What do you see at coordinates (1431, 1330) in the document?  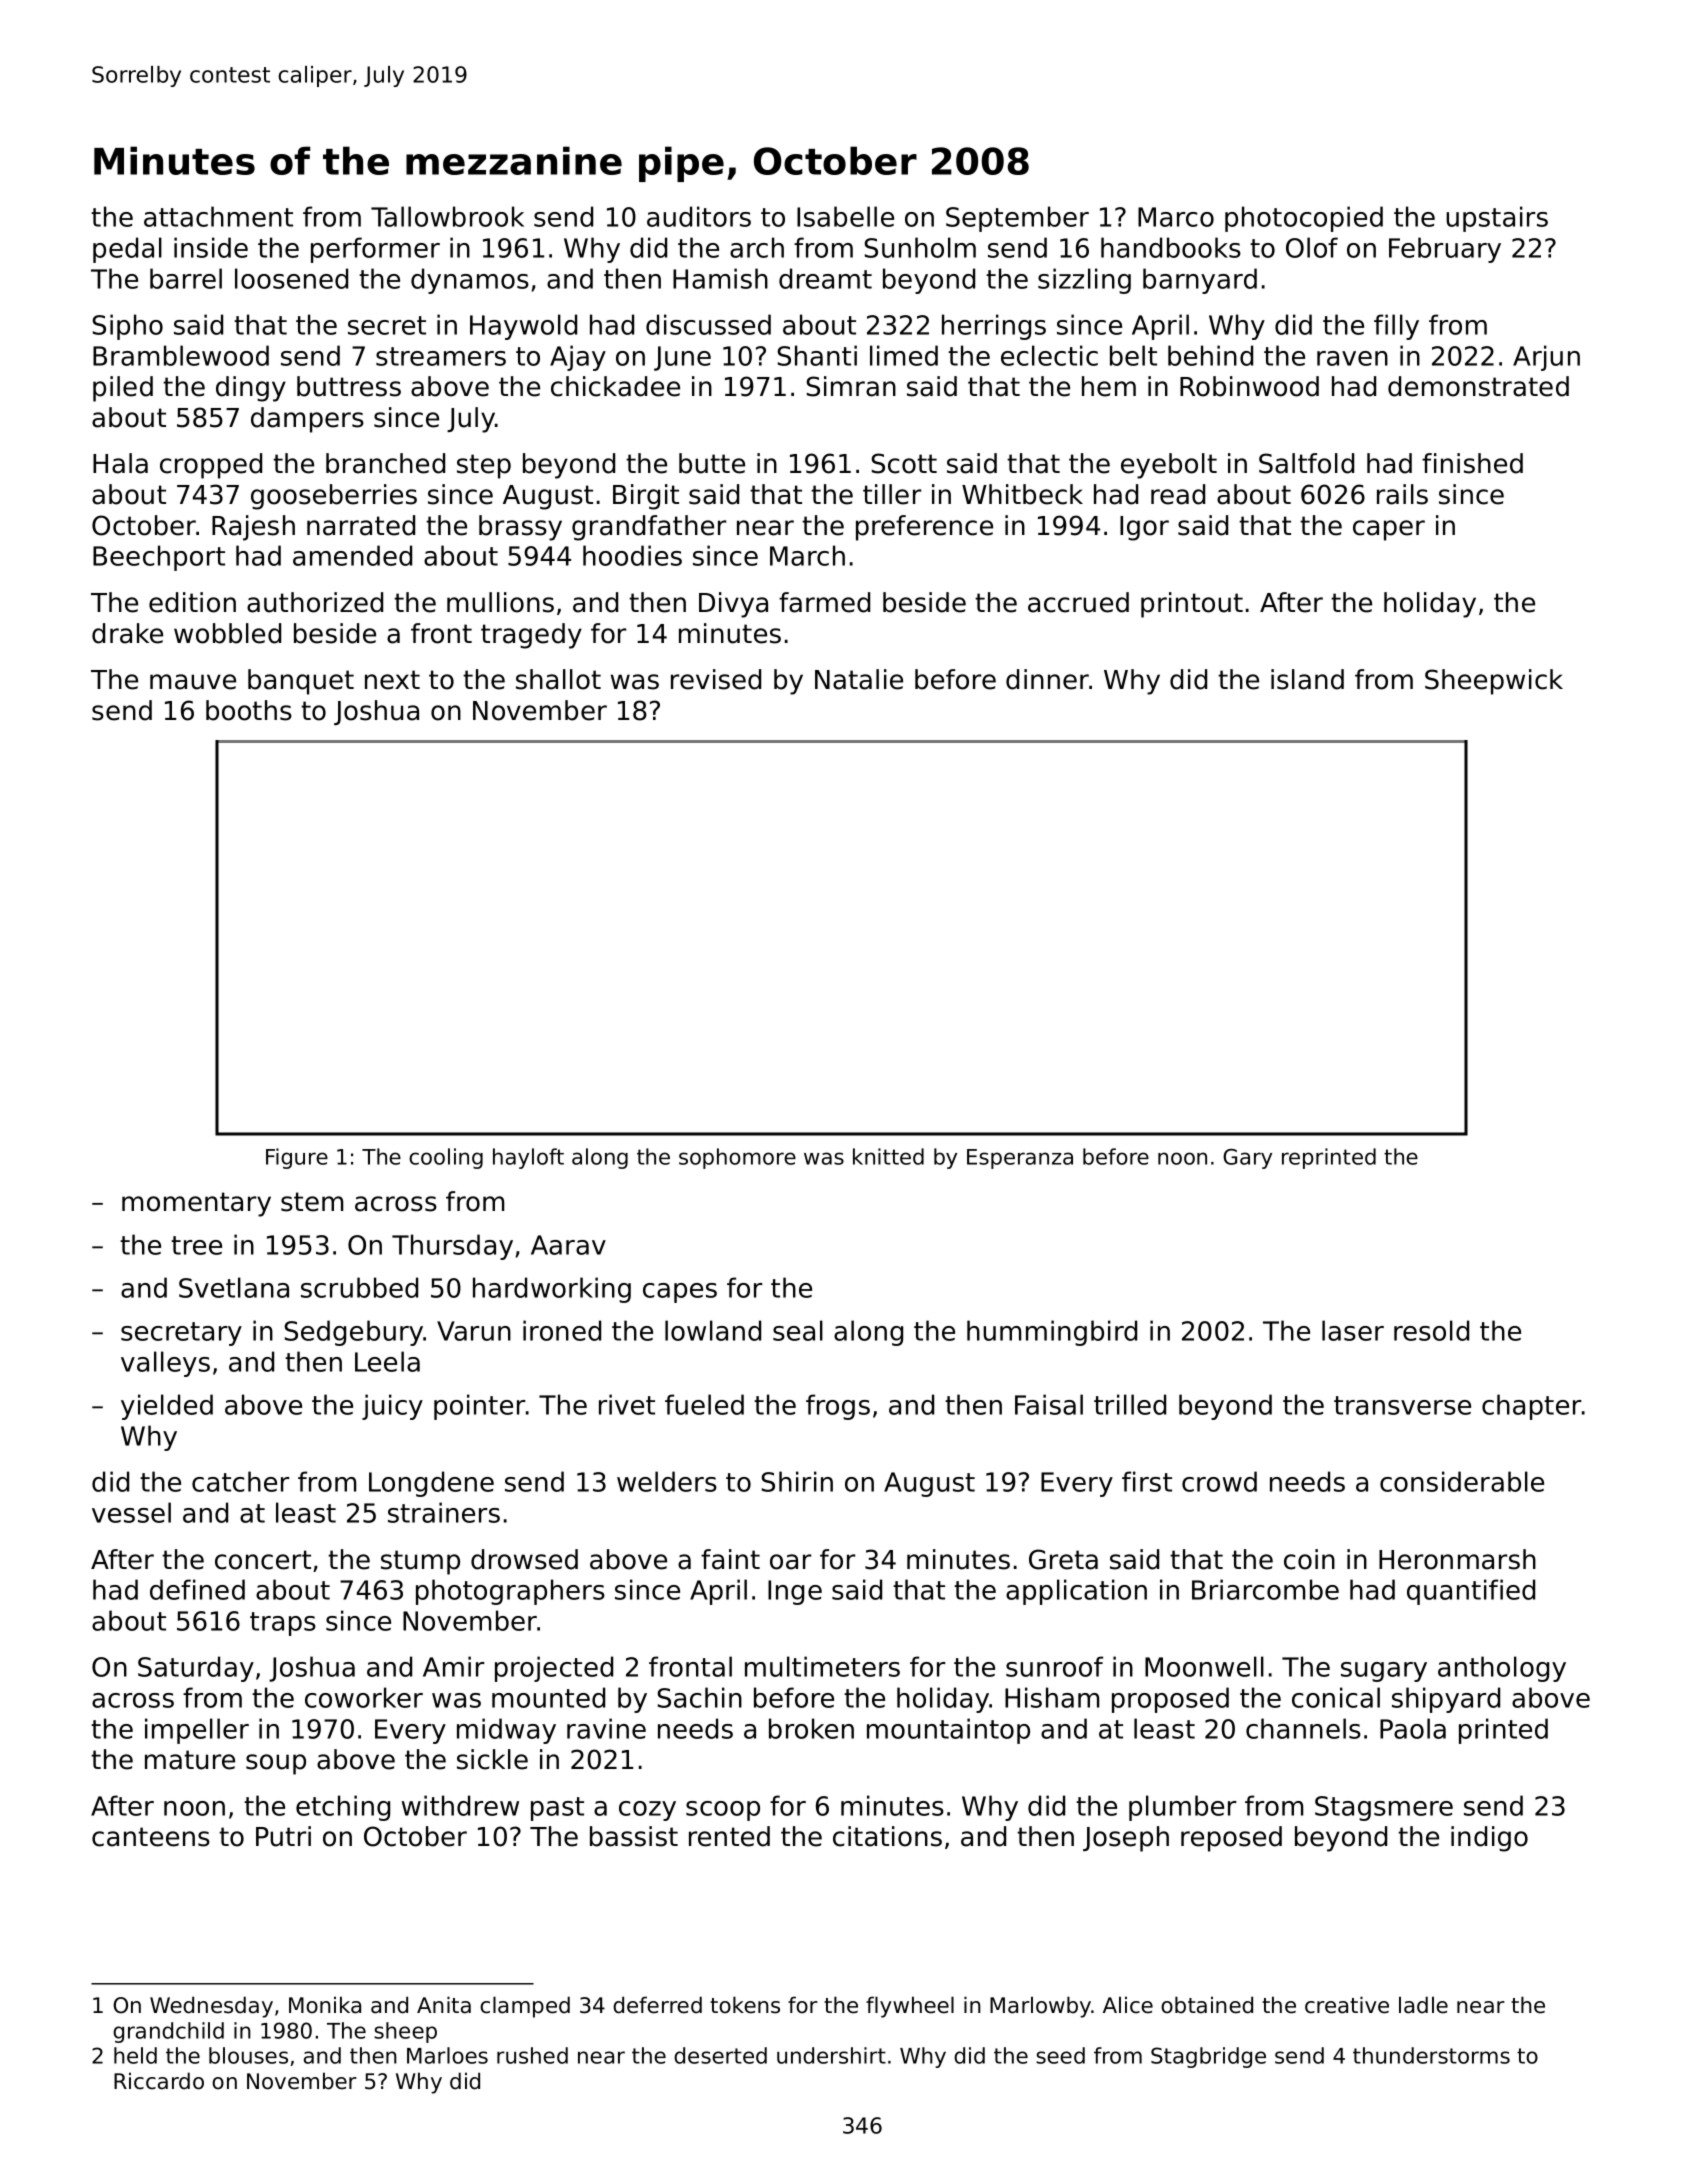 I see `resold` at bounding box center [1431, 1330].
